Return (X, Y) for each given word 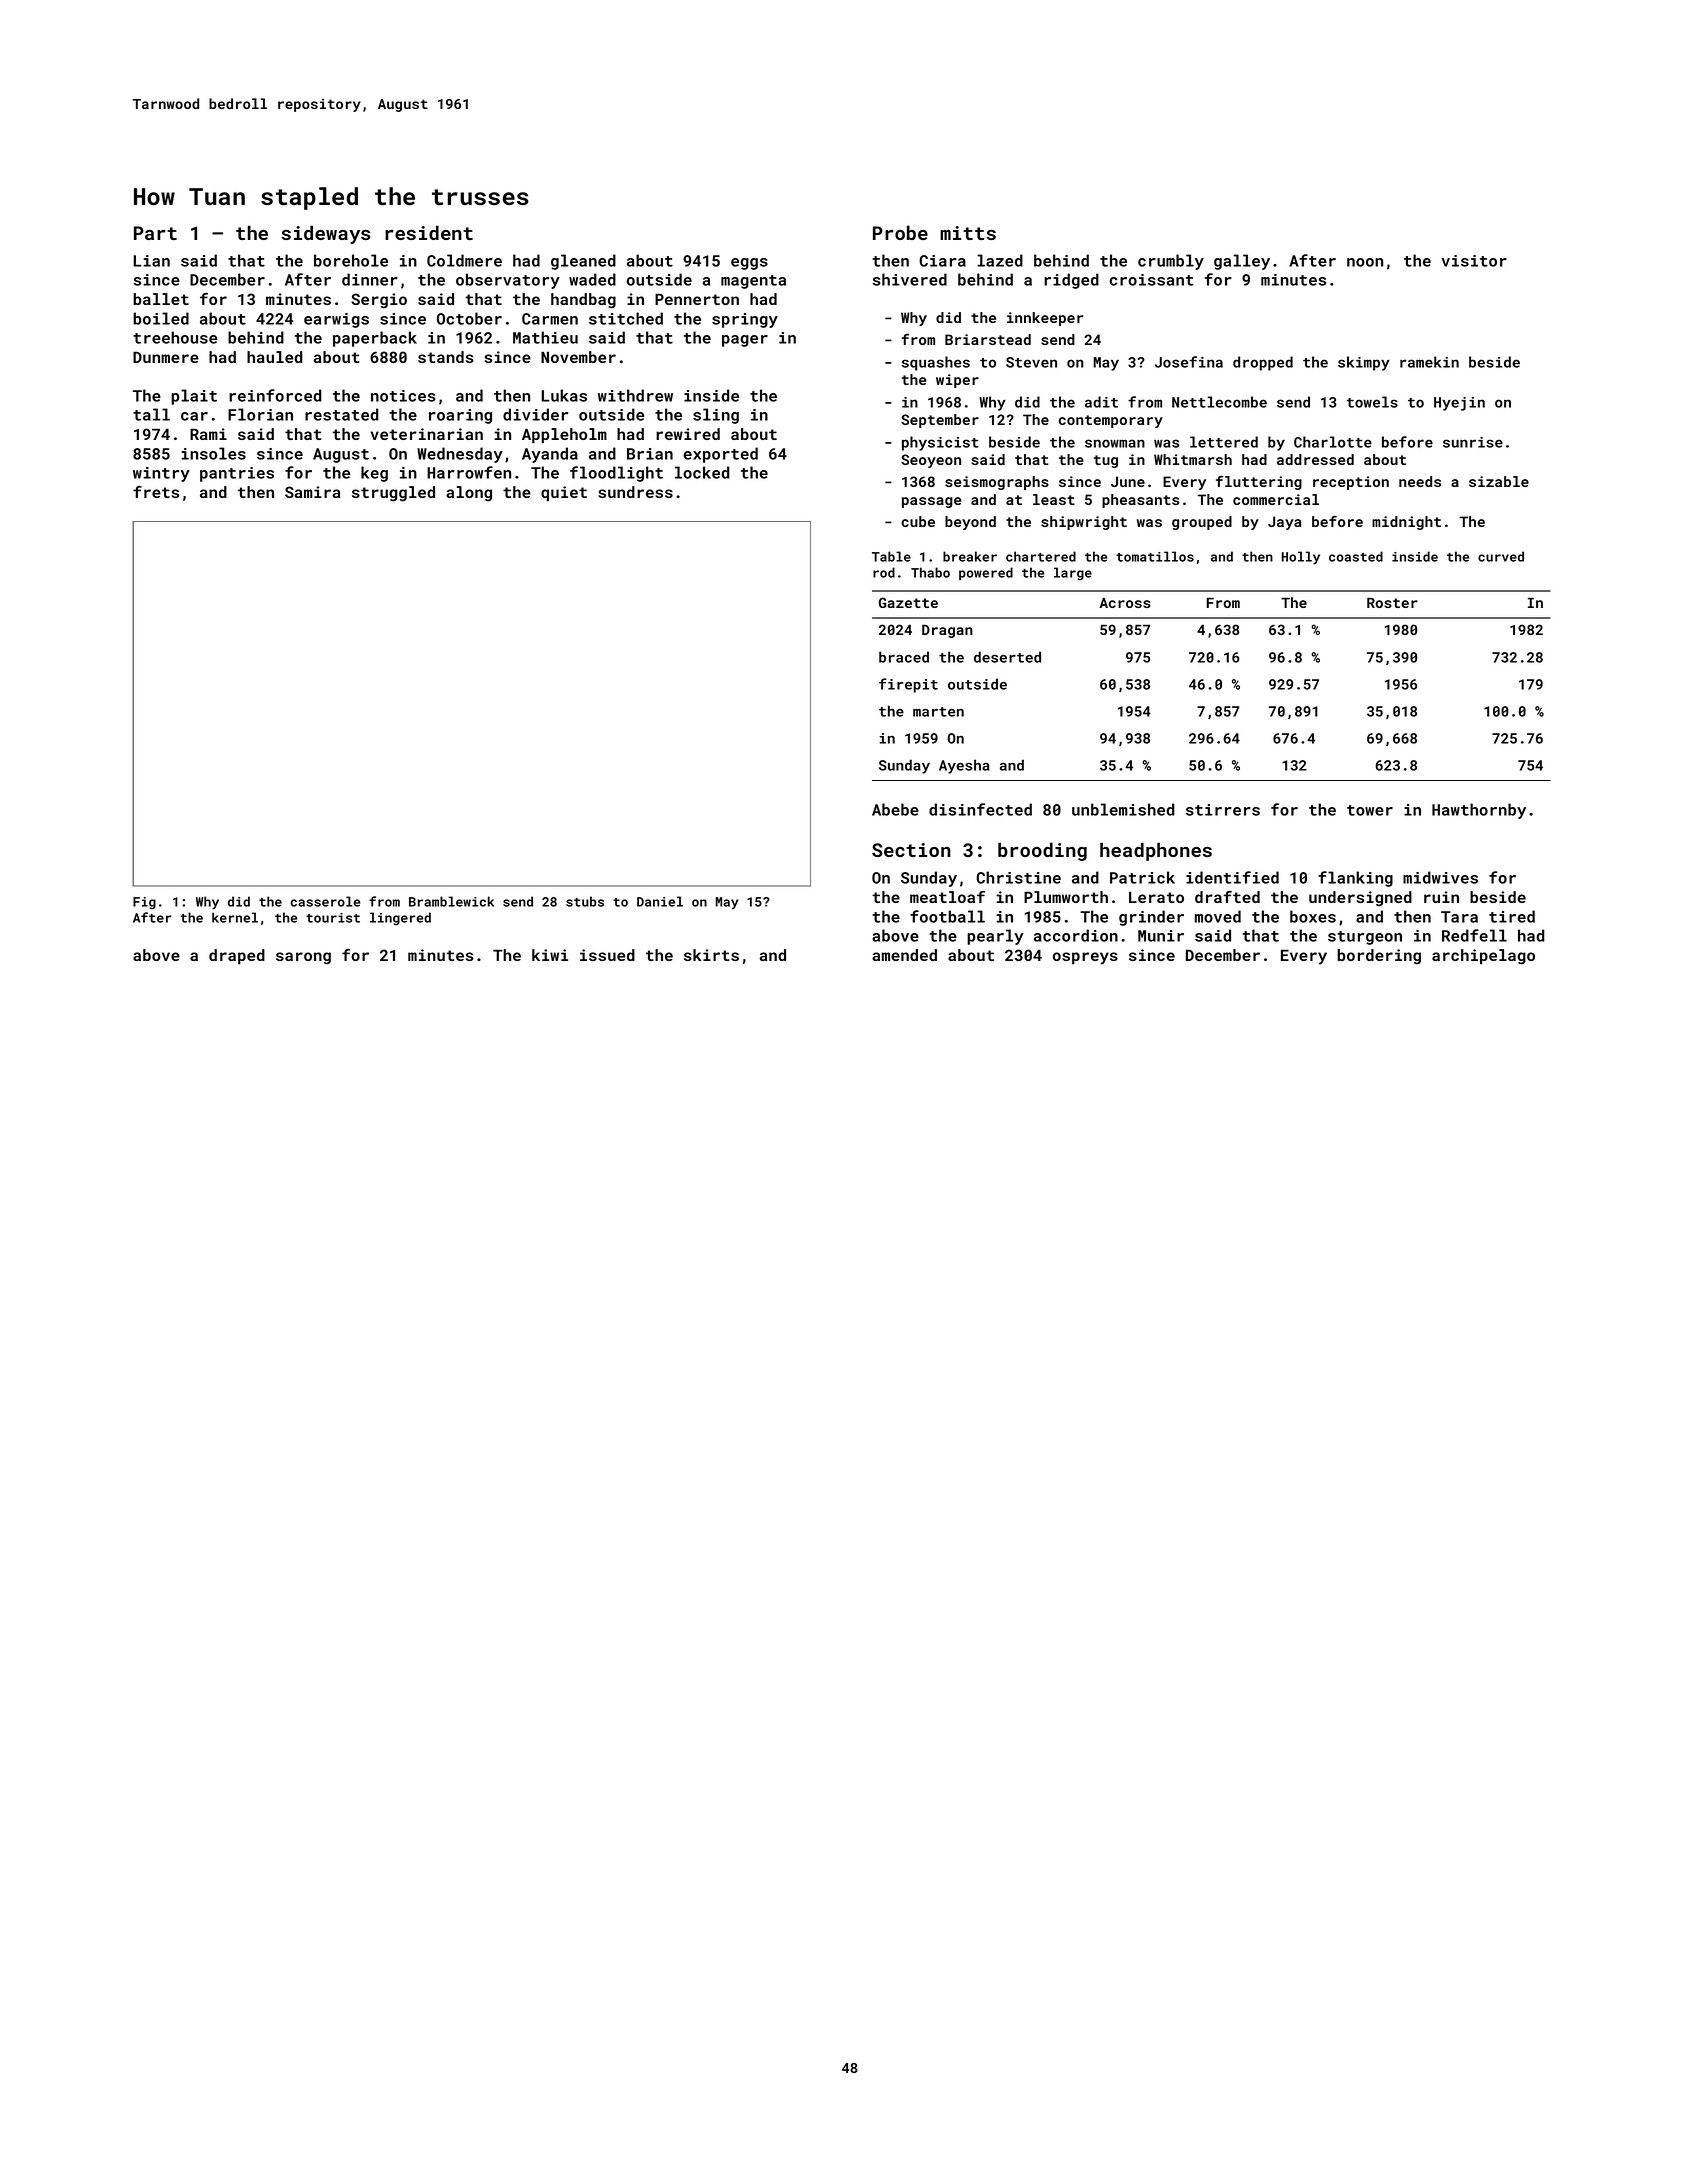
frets (156, 492)
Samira (312, 492)
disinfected (980, 809)
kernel (235, 917)
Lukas (564, 395)
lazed (1000, 260)
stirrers (1223, 810)
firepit (908, 685)
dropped (1263, 363)
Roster (1392, 602)
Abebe (895, 809)
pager (745, 341)
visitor (1474, 261)
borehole (351, 260)
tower (1370, 810)
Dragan (947, 631)
